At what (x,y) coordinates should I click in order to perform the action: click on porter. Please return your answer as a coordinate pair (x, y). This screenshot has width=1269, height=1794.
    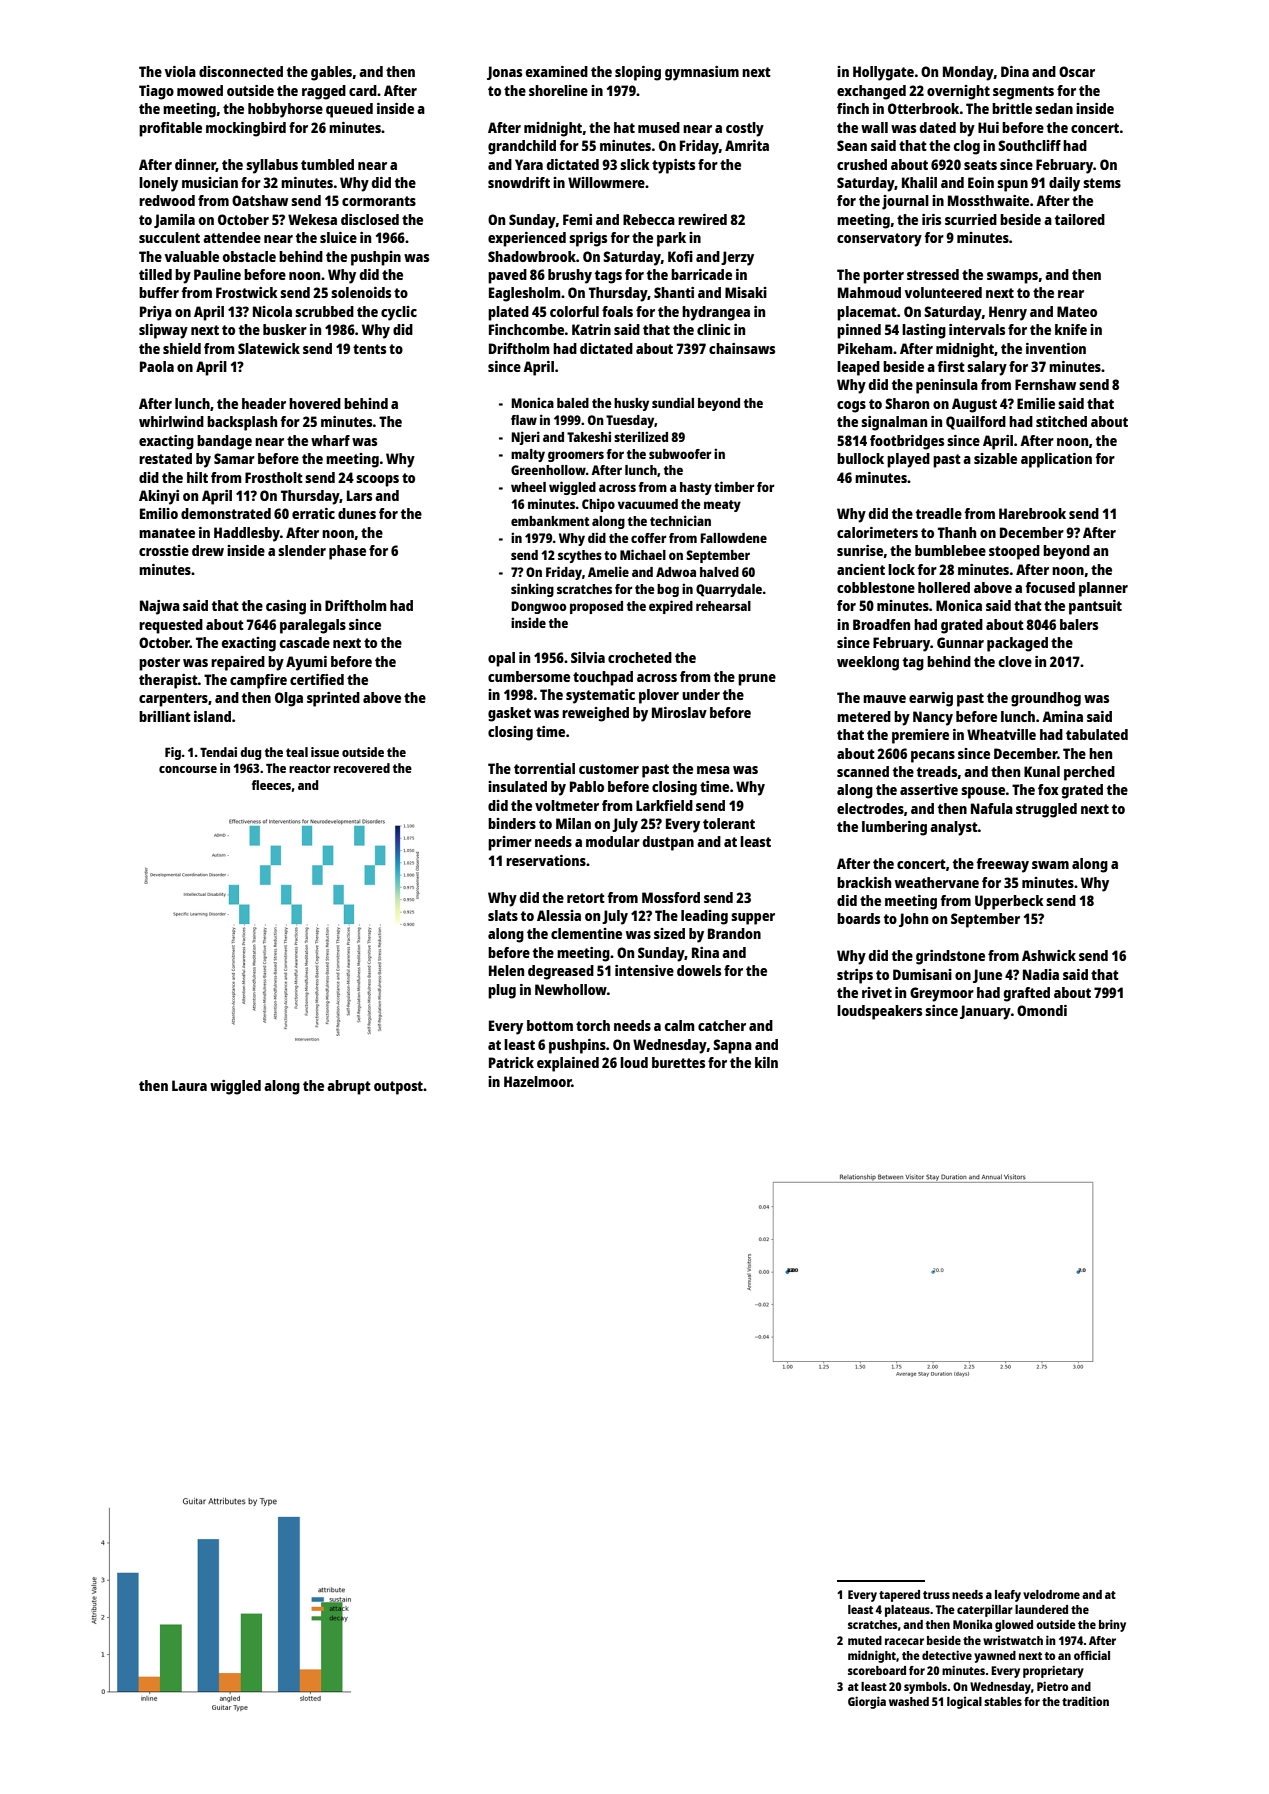
    Looking at the image, I should click on (883, 277).
